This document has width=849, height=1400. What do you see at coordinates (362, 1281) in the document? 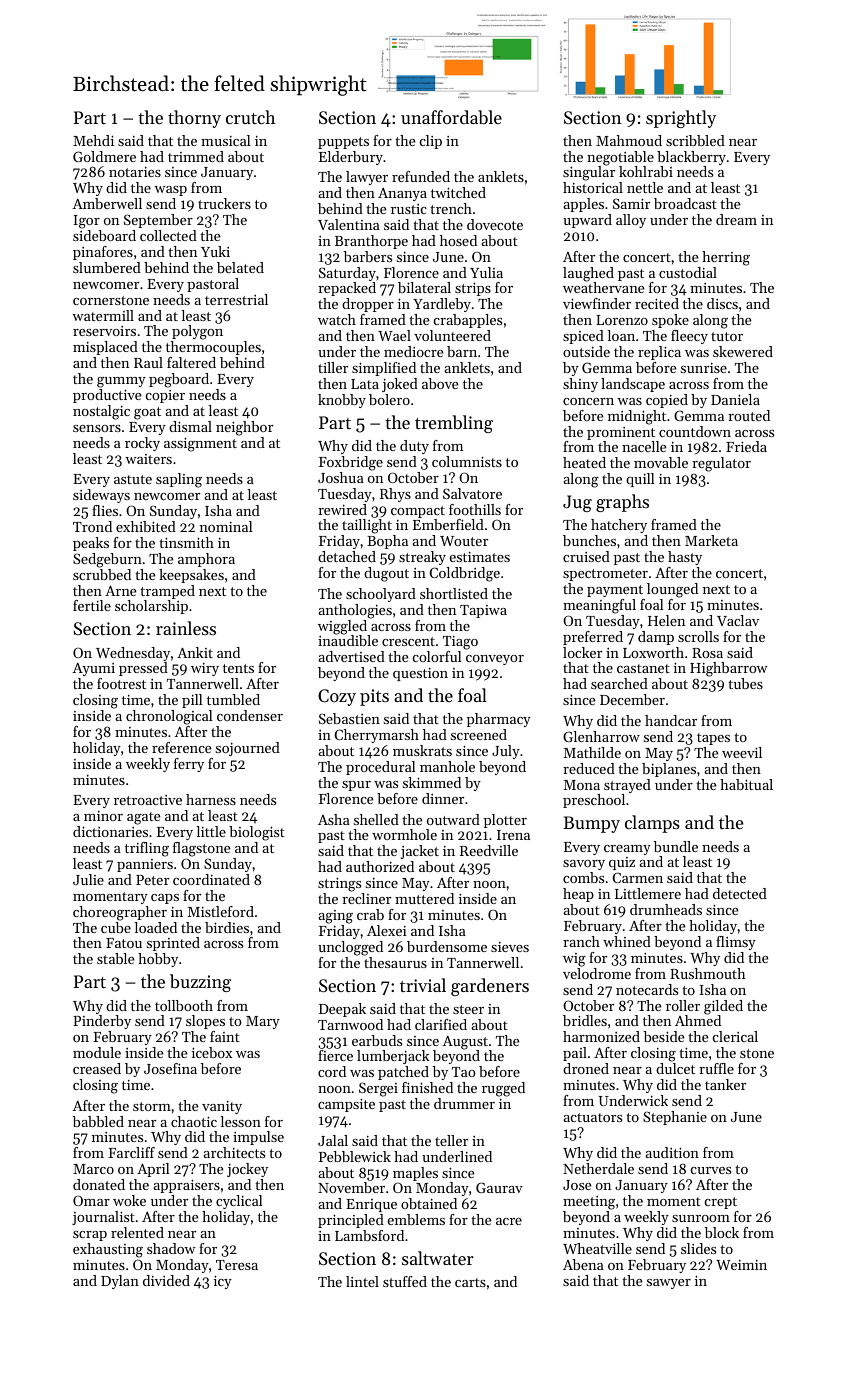
I see `lintel` at bounding box center [362, 1281].
